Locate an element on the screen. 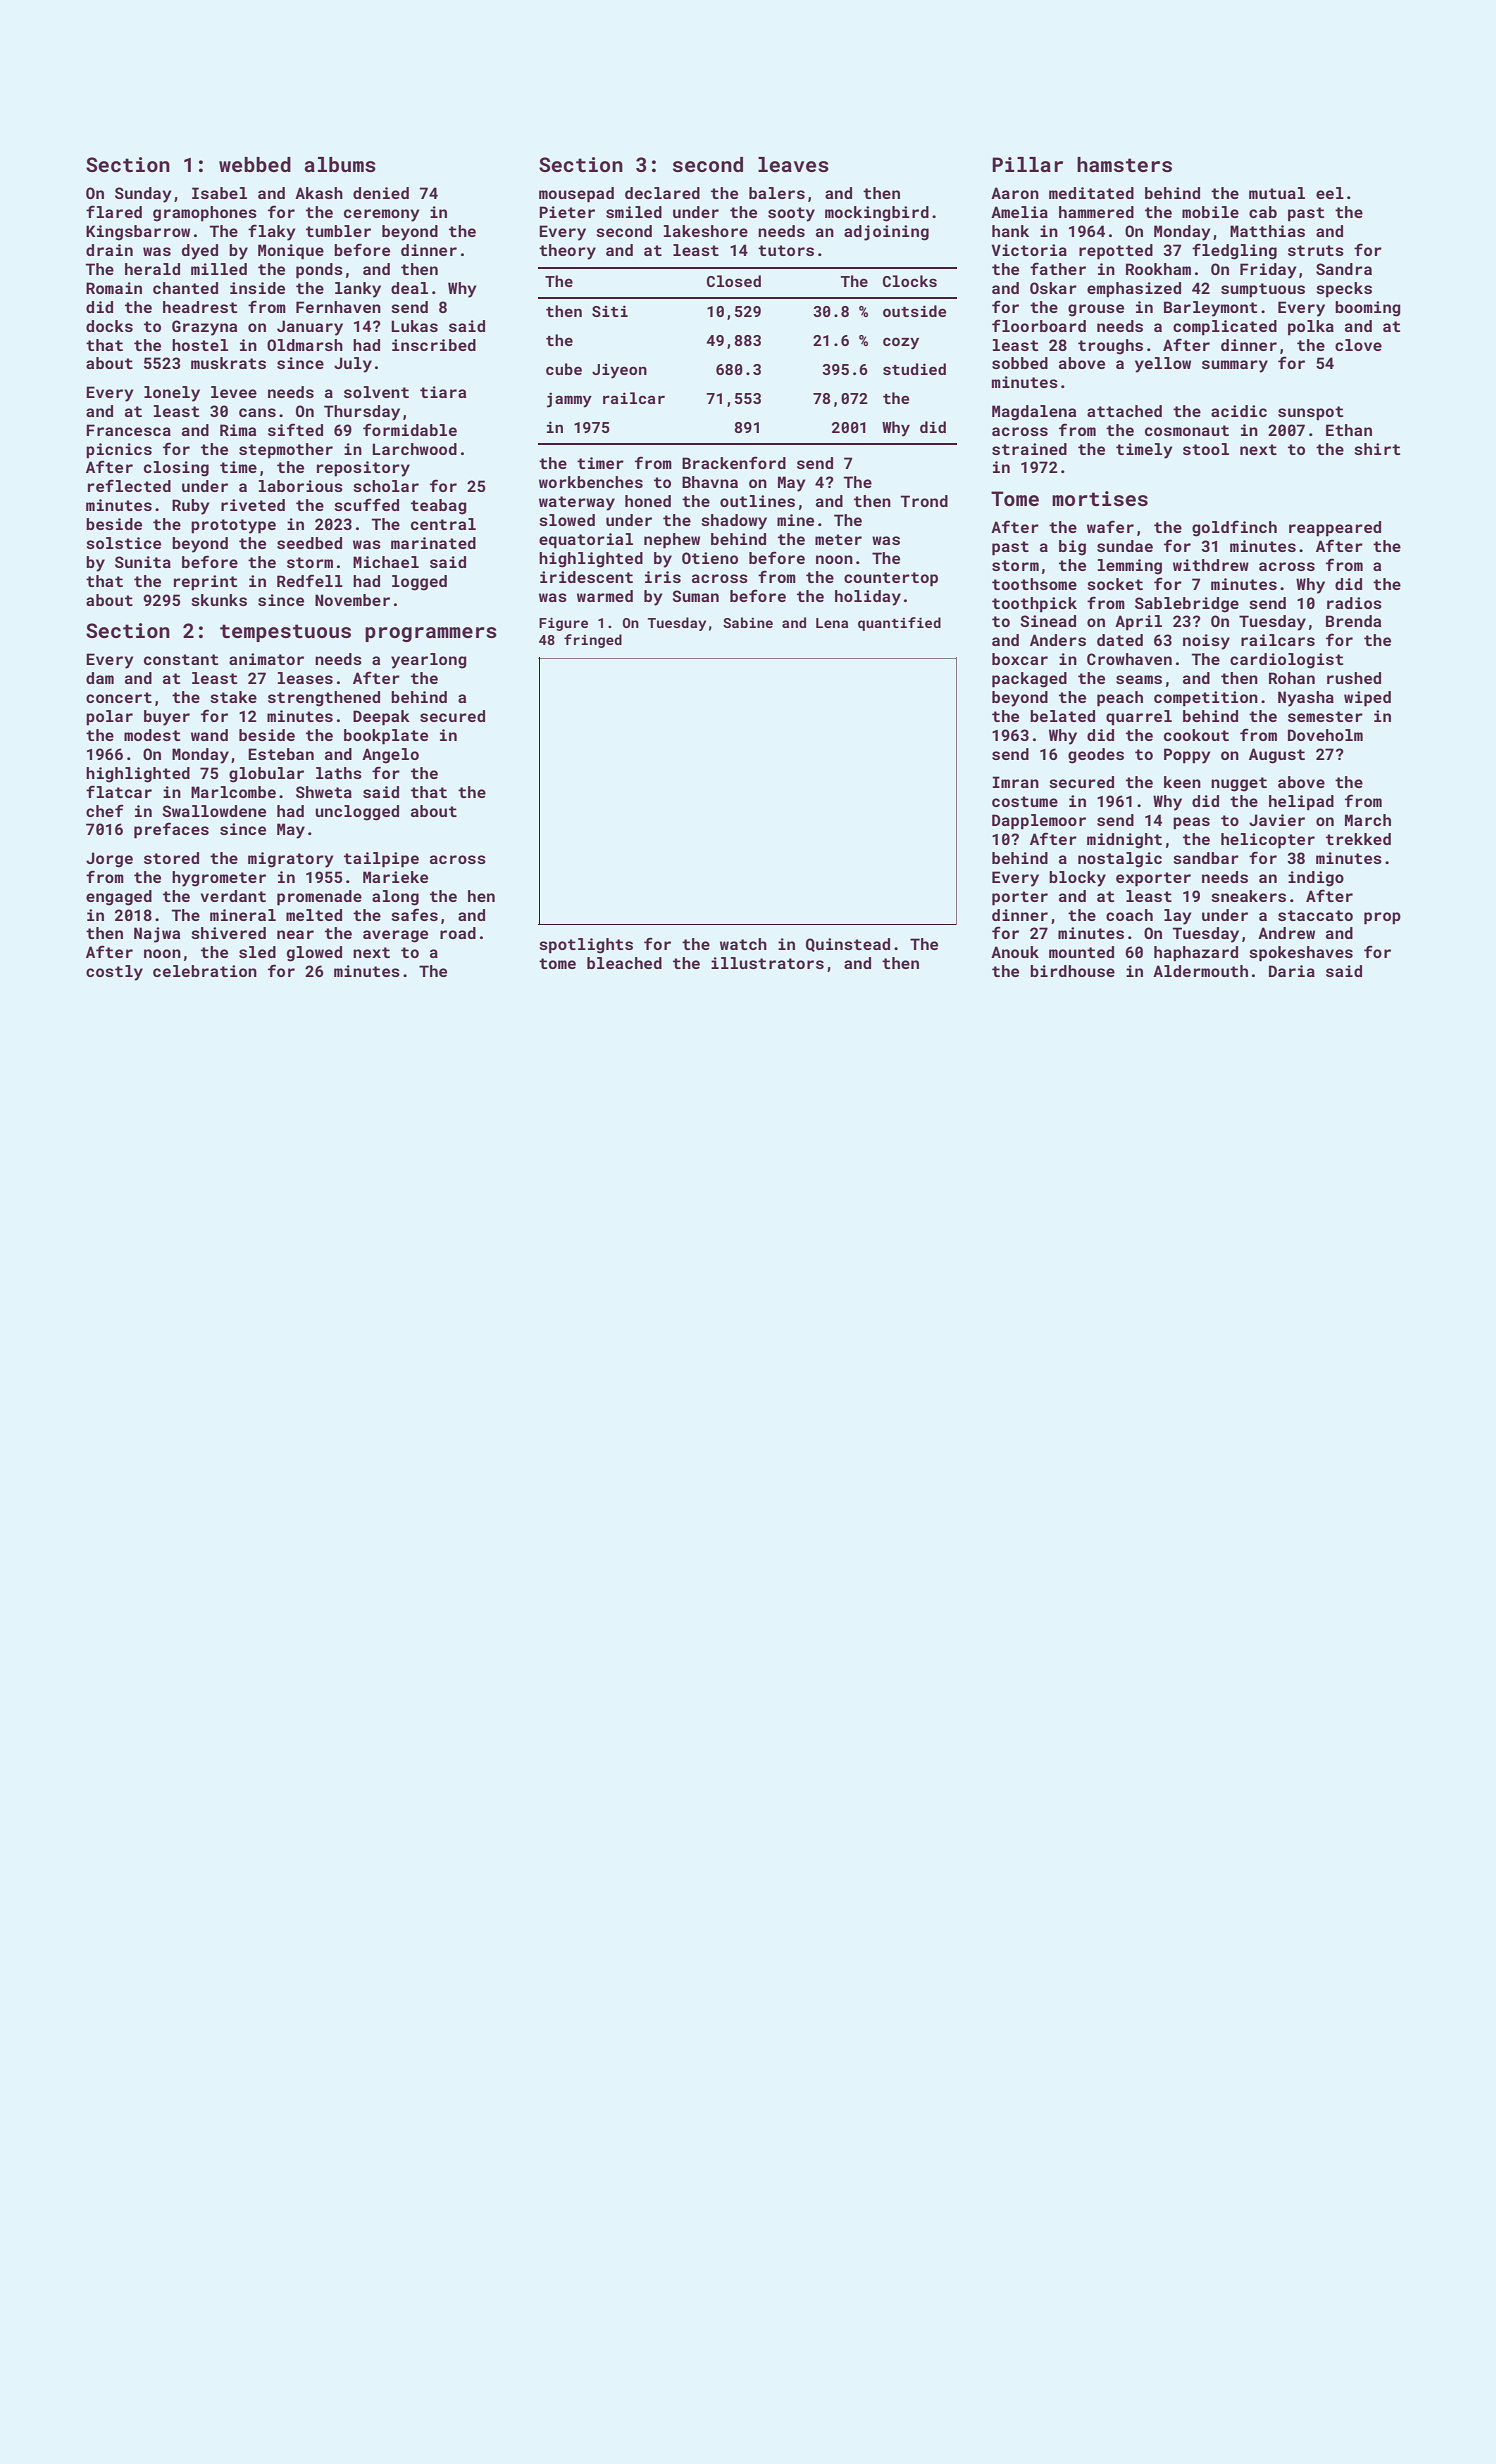  Sunday is located at coordinates (143, 195).
